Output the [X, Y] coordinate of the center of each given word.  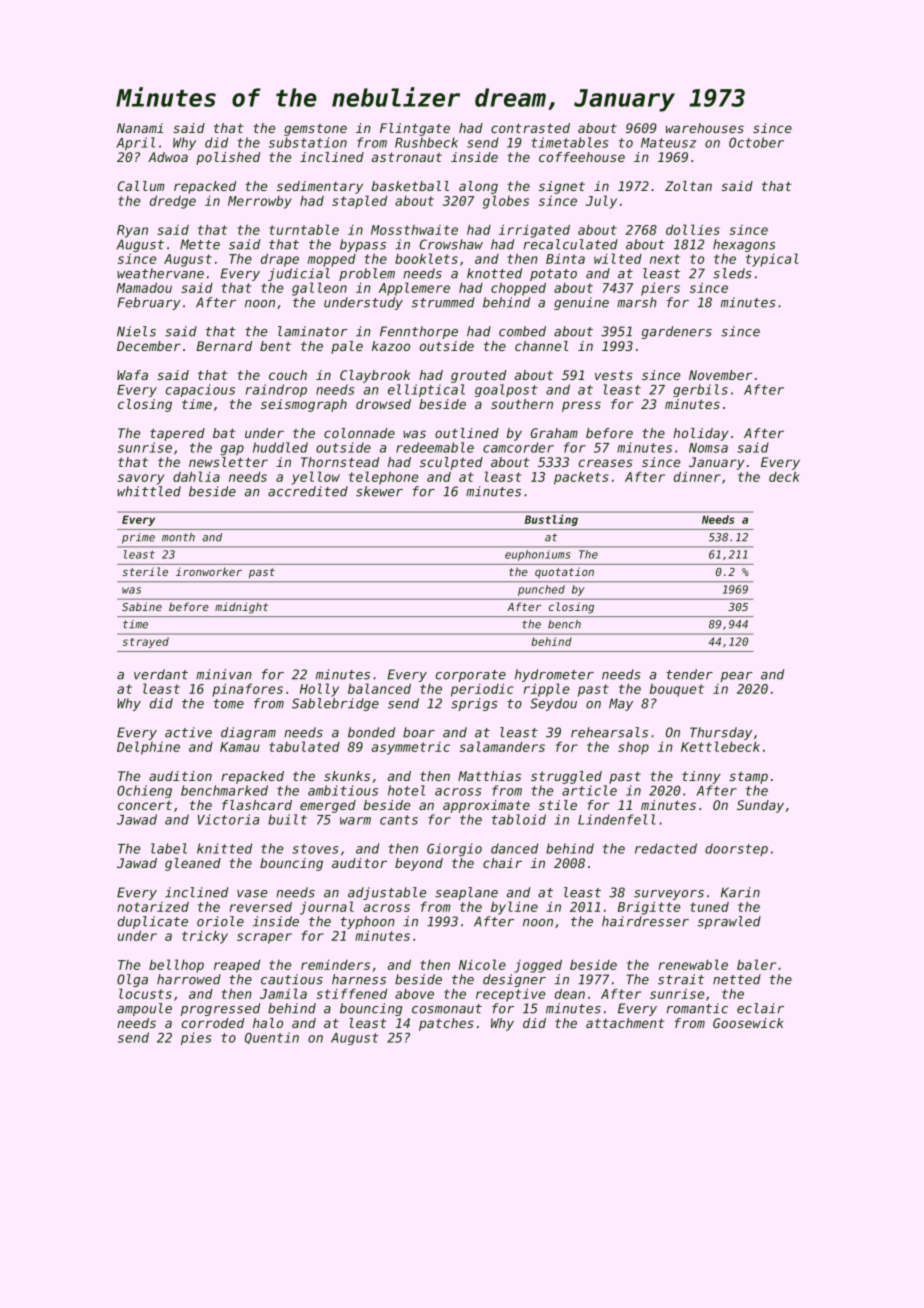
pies [196, 1038]
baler [756, 964]
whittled [149, 491]
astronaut [407, 157]
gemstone [315, 130]
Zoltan [688, 186]
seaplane [466, 893]
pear [736, 677]
